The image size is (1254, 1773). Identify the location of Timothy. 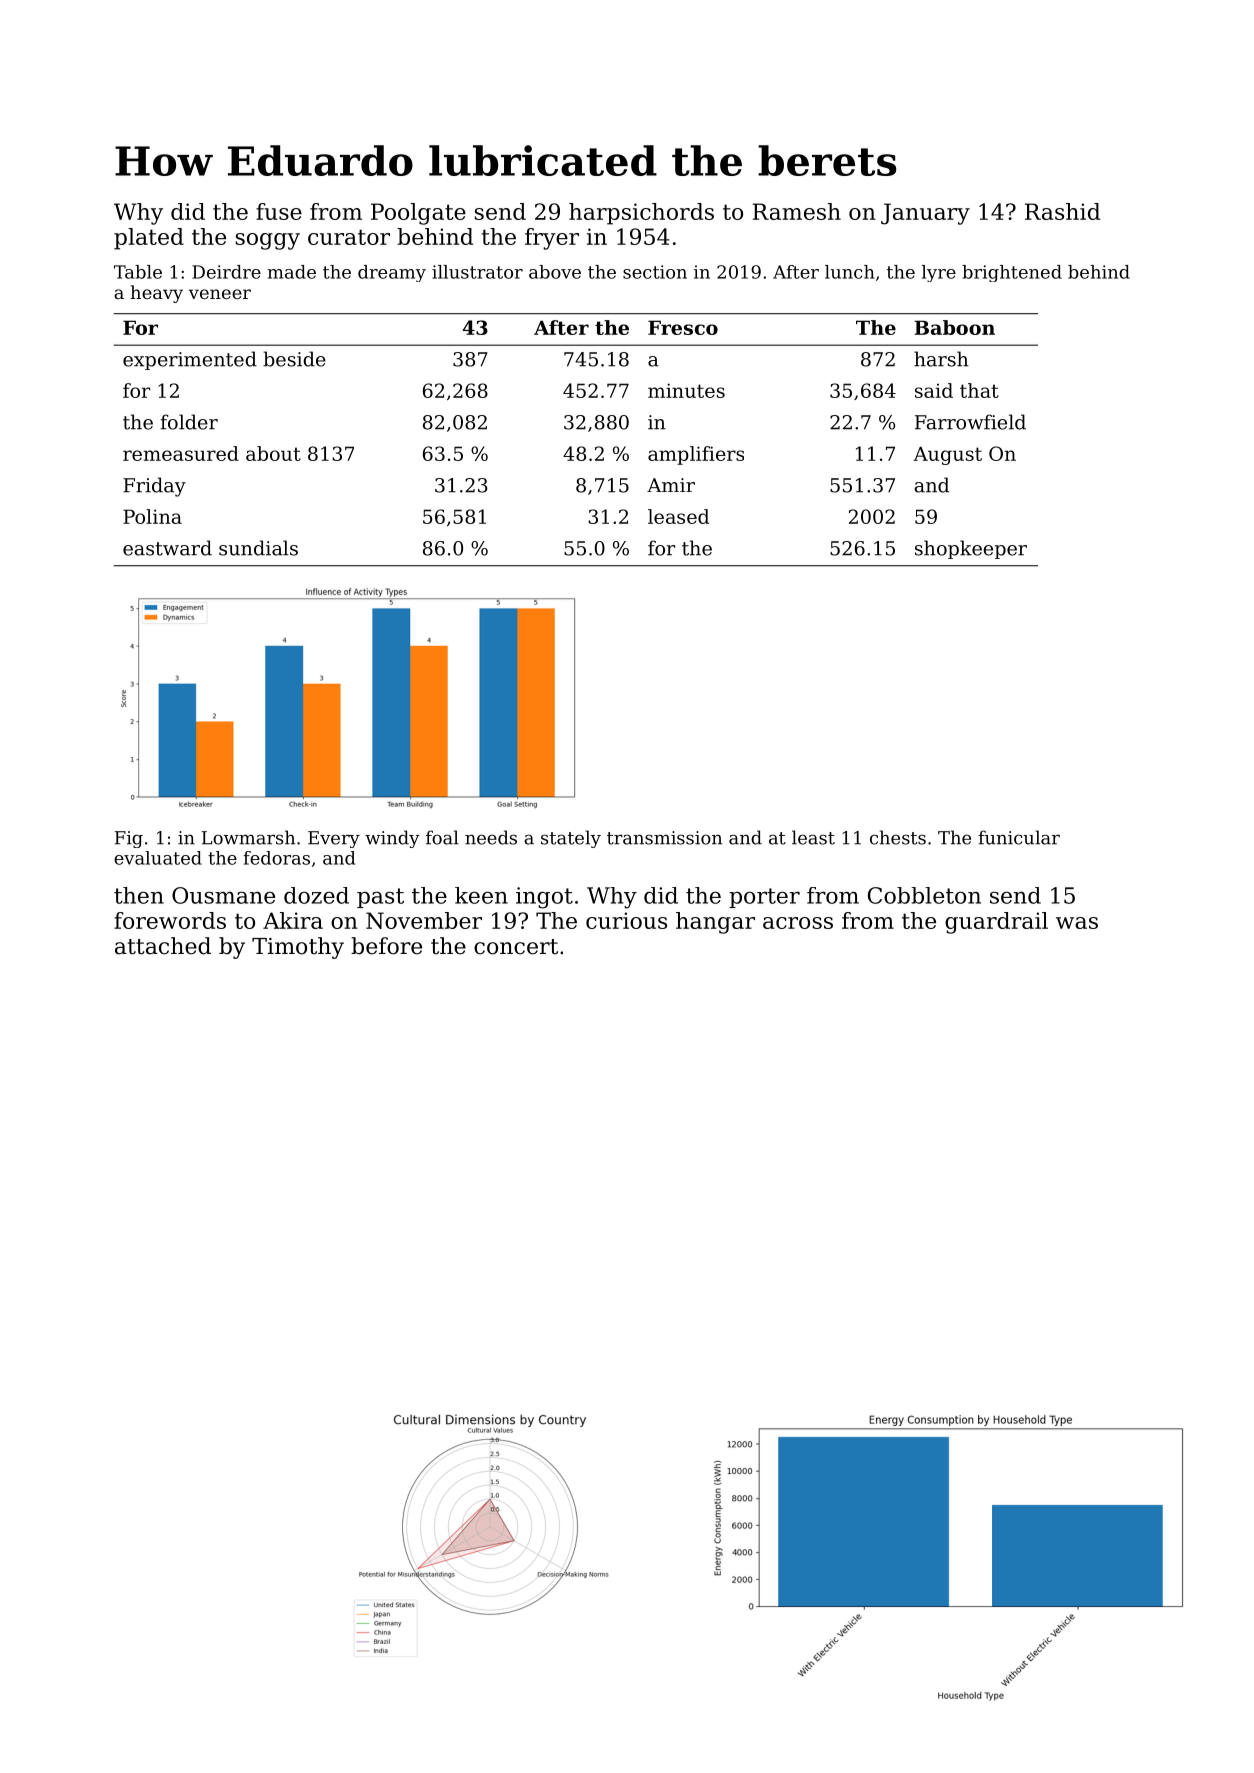
(298, 948).
